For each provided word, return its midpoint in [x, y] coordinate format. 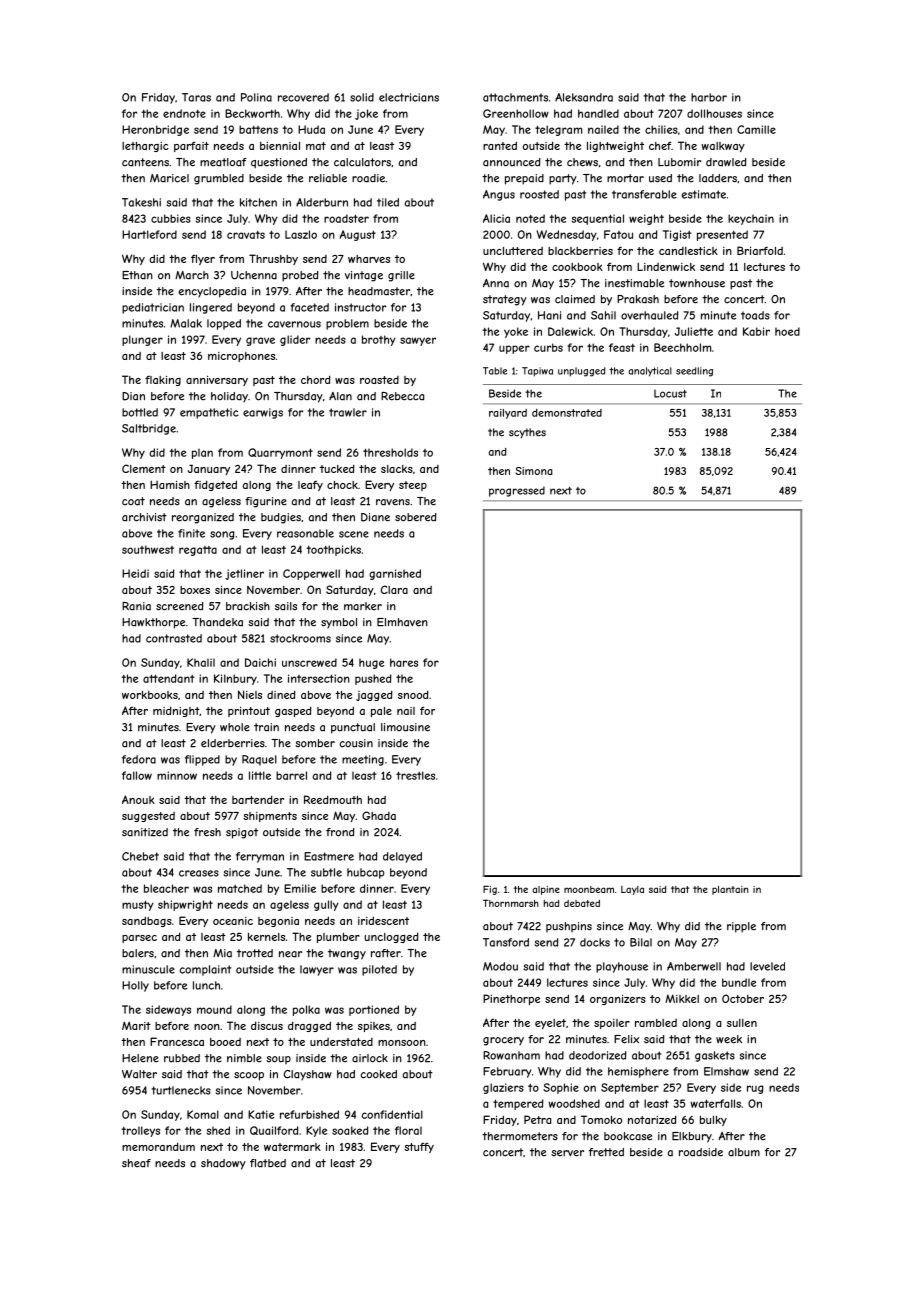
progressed [517, 491]
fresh [207, 832]
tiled [388, 202]
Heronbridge [155, 130]
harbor [709, 97]
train [266, 727]
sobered [415, 517]
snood [413, 694]
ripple [741, 927]
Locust [670, 393]
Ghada [379, 815]
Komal [203, 1114]
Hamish [170, 484]
